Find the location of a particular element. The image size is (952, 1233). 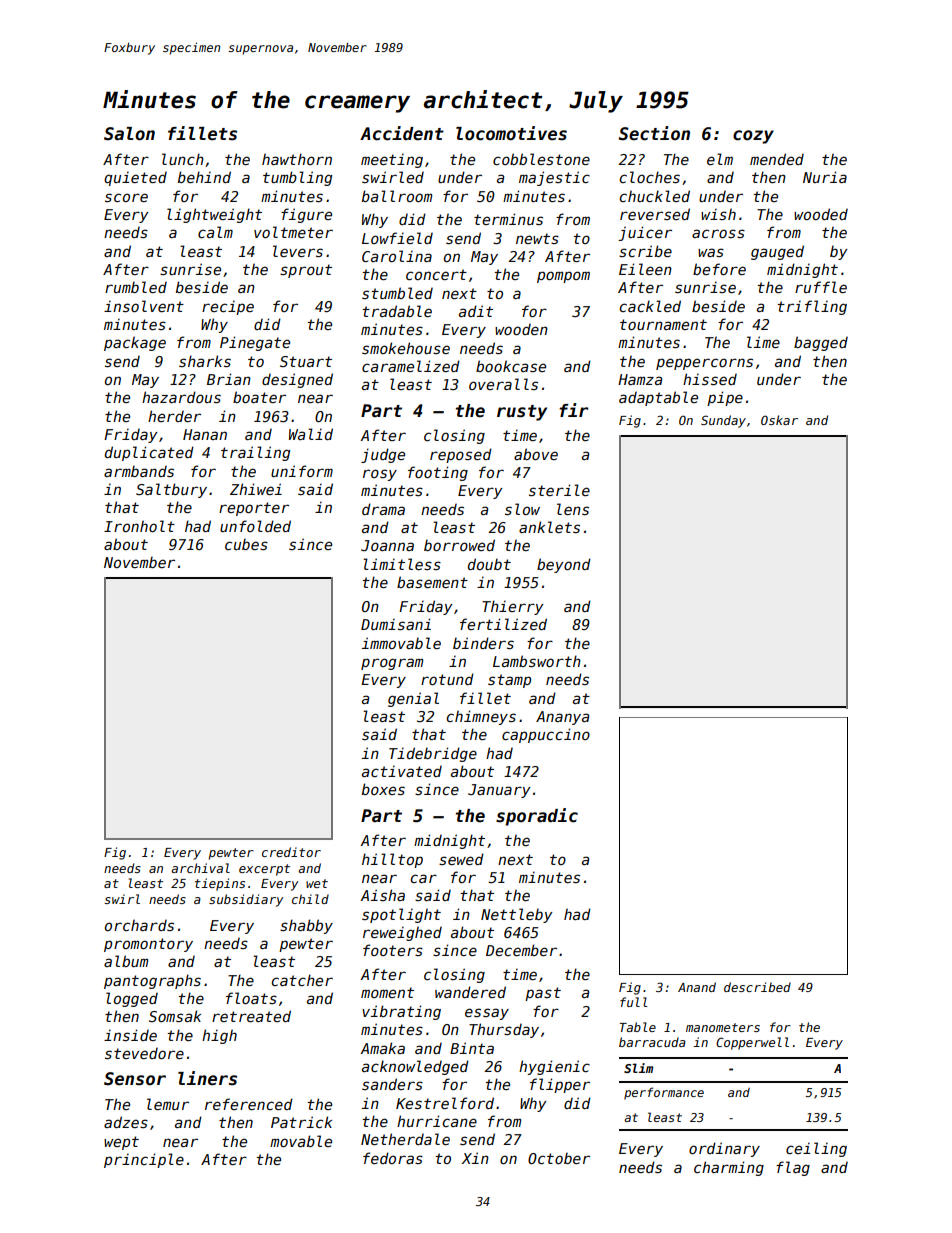

Accident is located at coordinates (402, 133).
